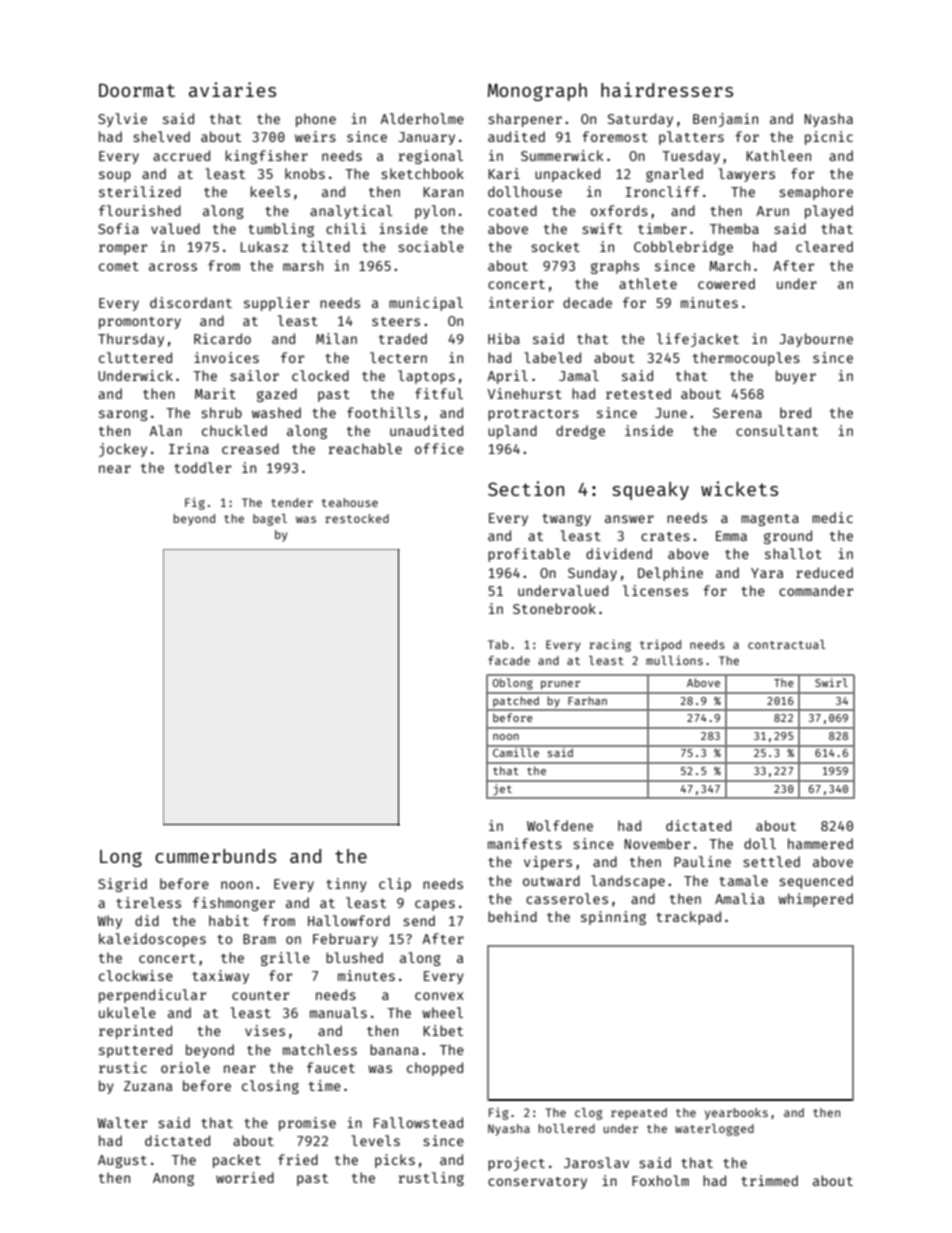 The height and width of the document is (1233, 952). Describe the element at coordinates (548, 863) in the document. I see `vipers` at that location.
